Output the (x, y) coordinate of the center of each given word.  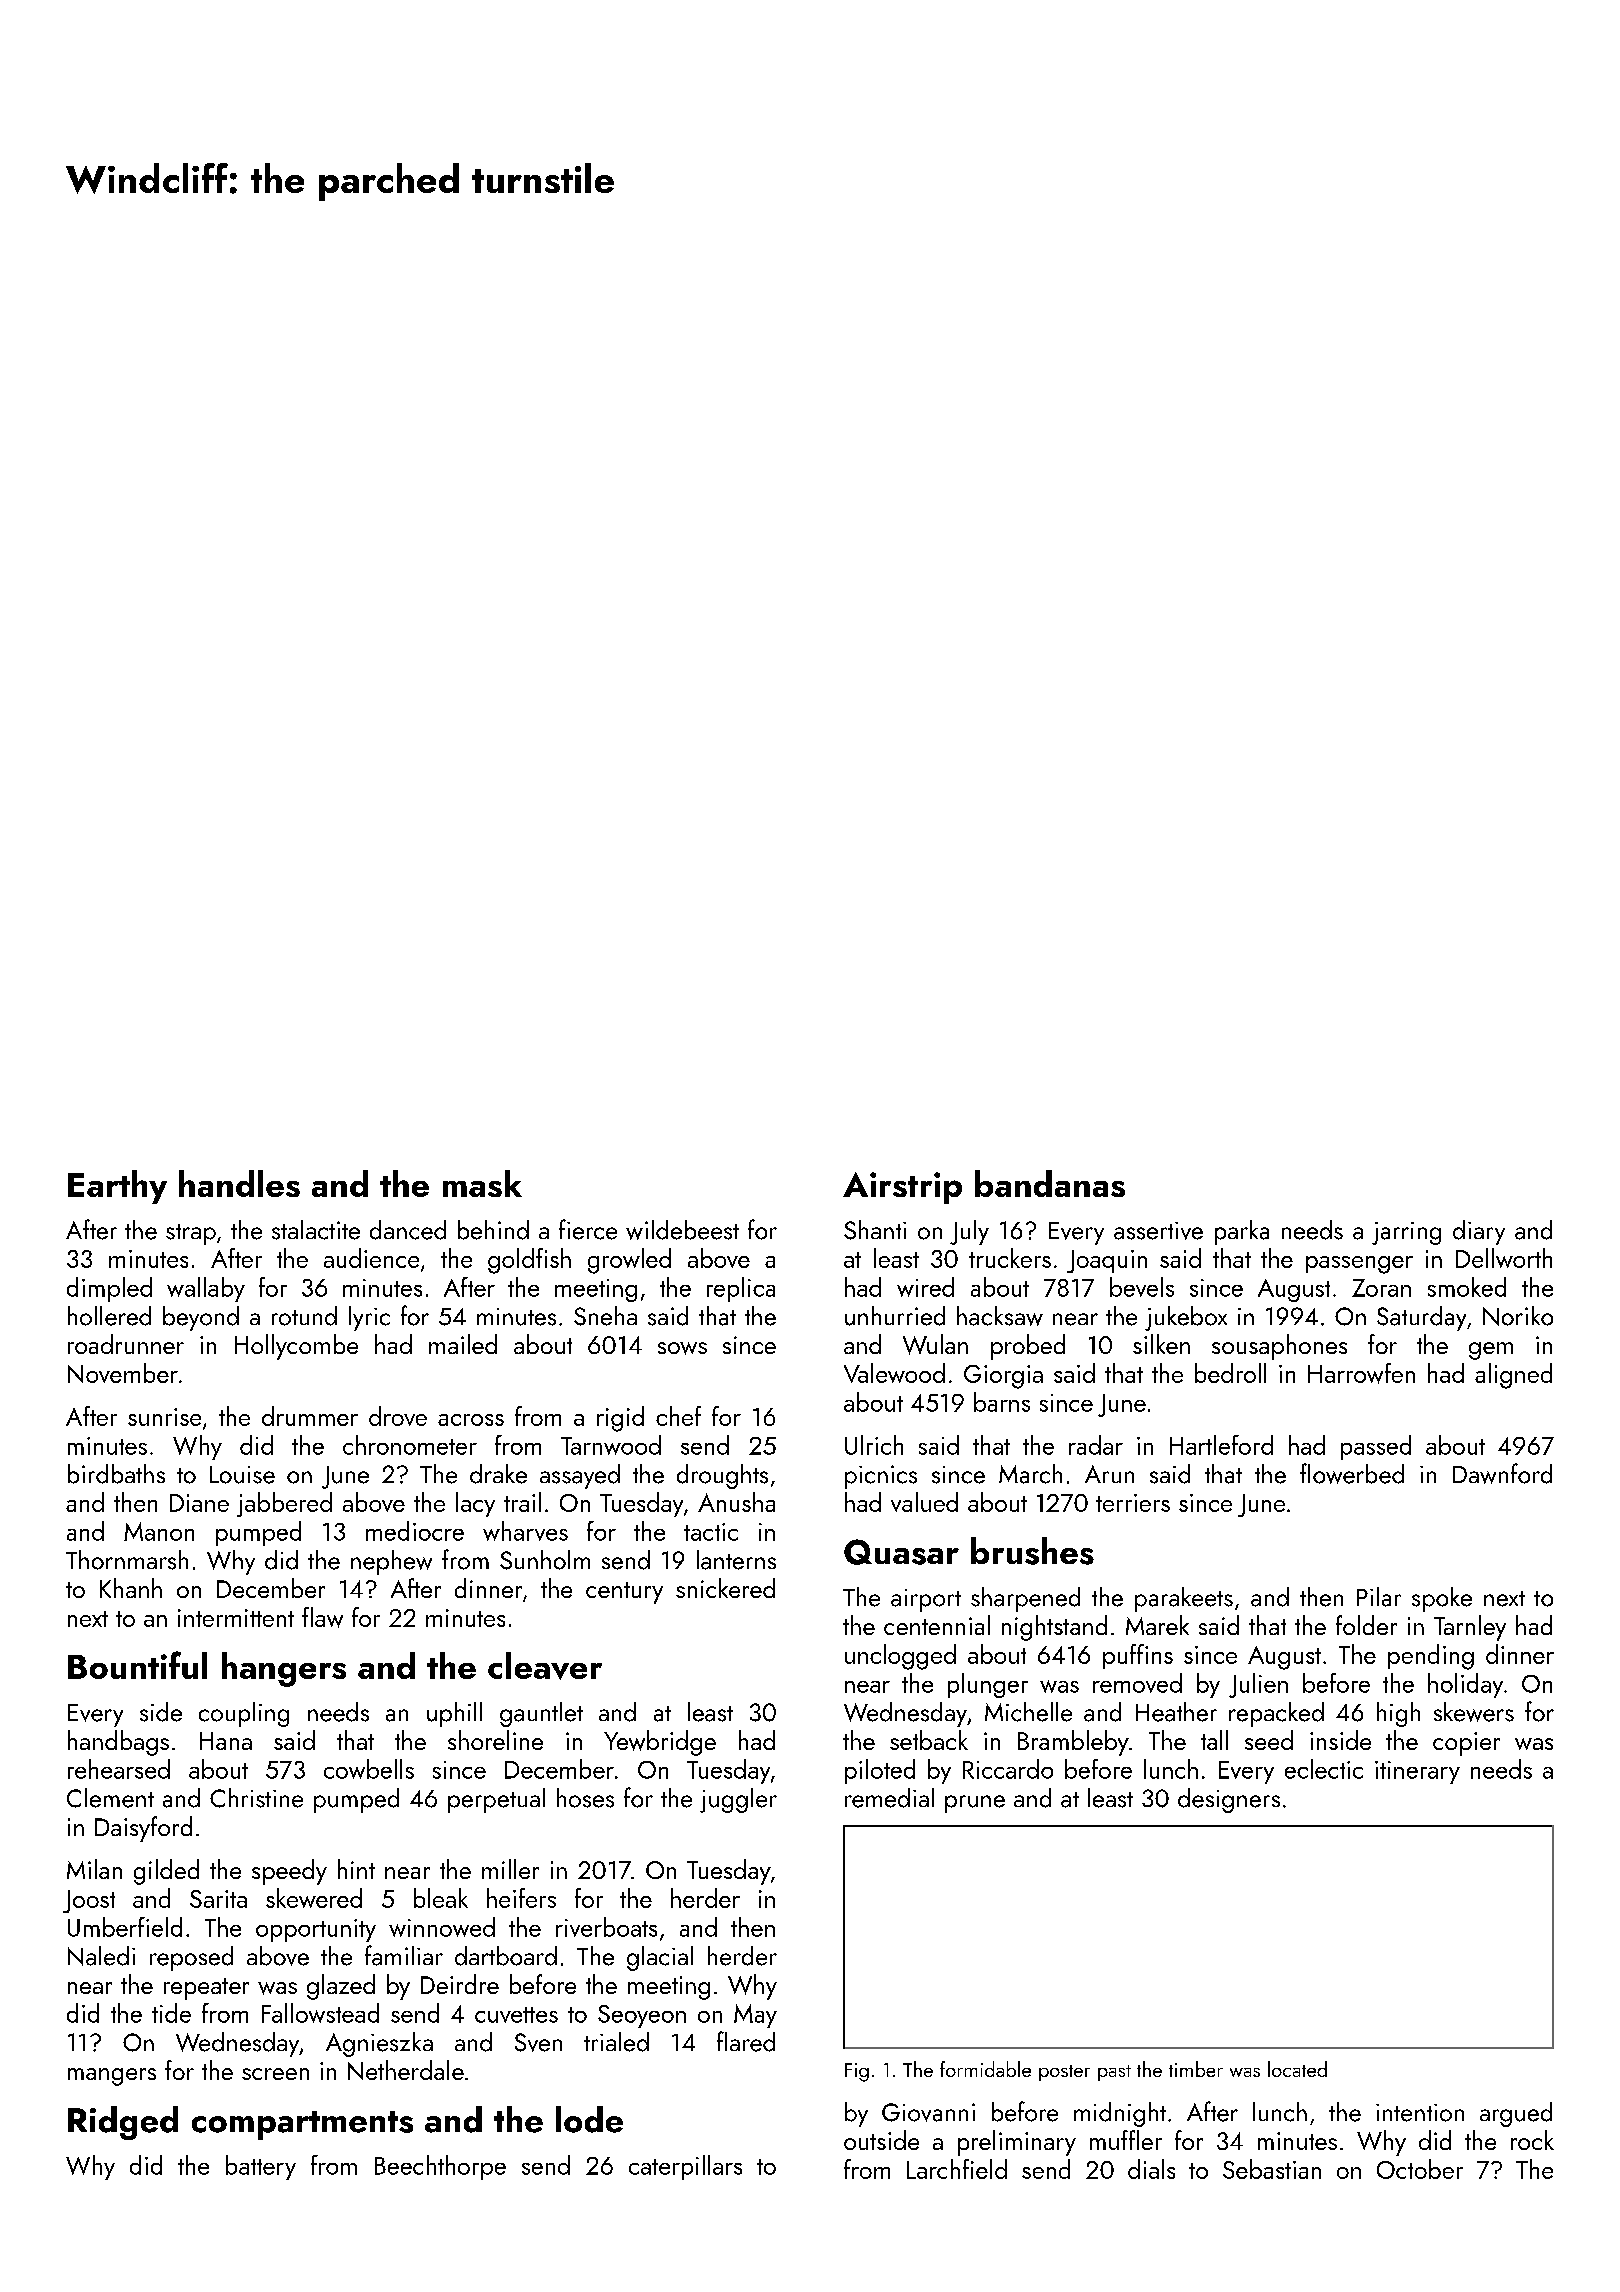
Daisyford (143, 1829)
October (1420, 2169)
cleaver (545, 1666)
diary (1479, 1232)
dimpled (109, 1289)
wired (925, 1287)
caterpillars (685, 2167)
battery (261, 2167)
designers (1229, 1800)
